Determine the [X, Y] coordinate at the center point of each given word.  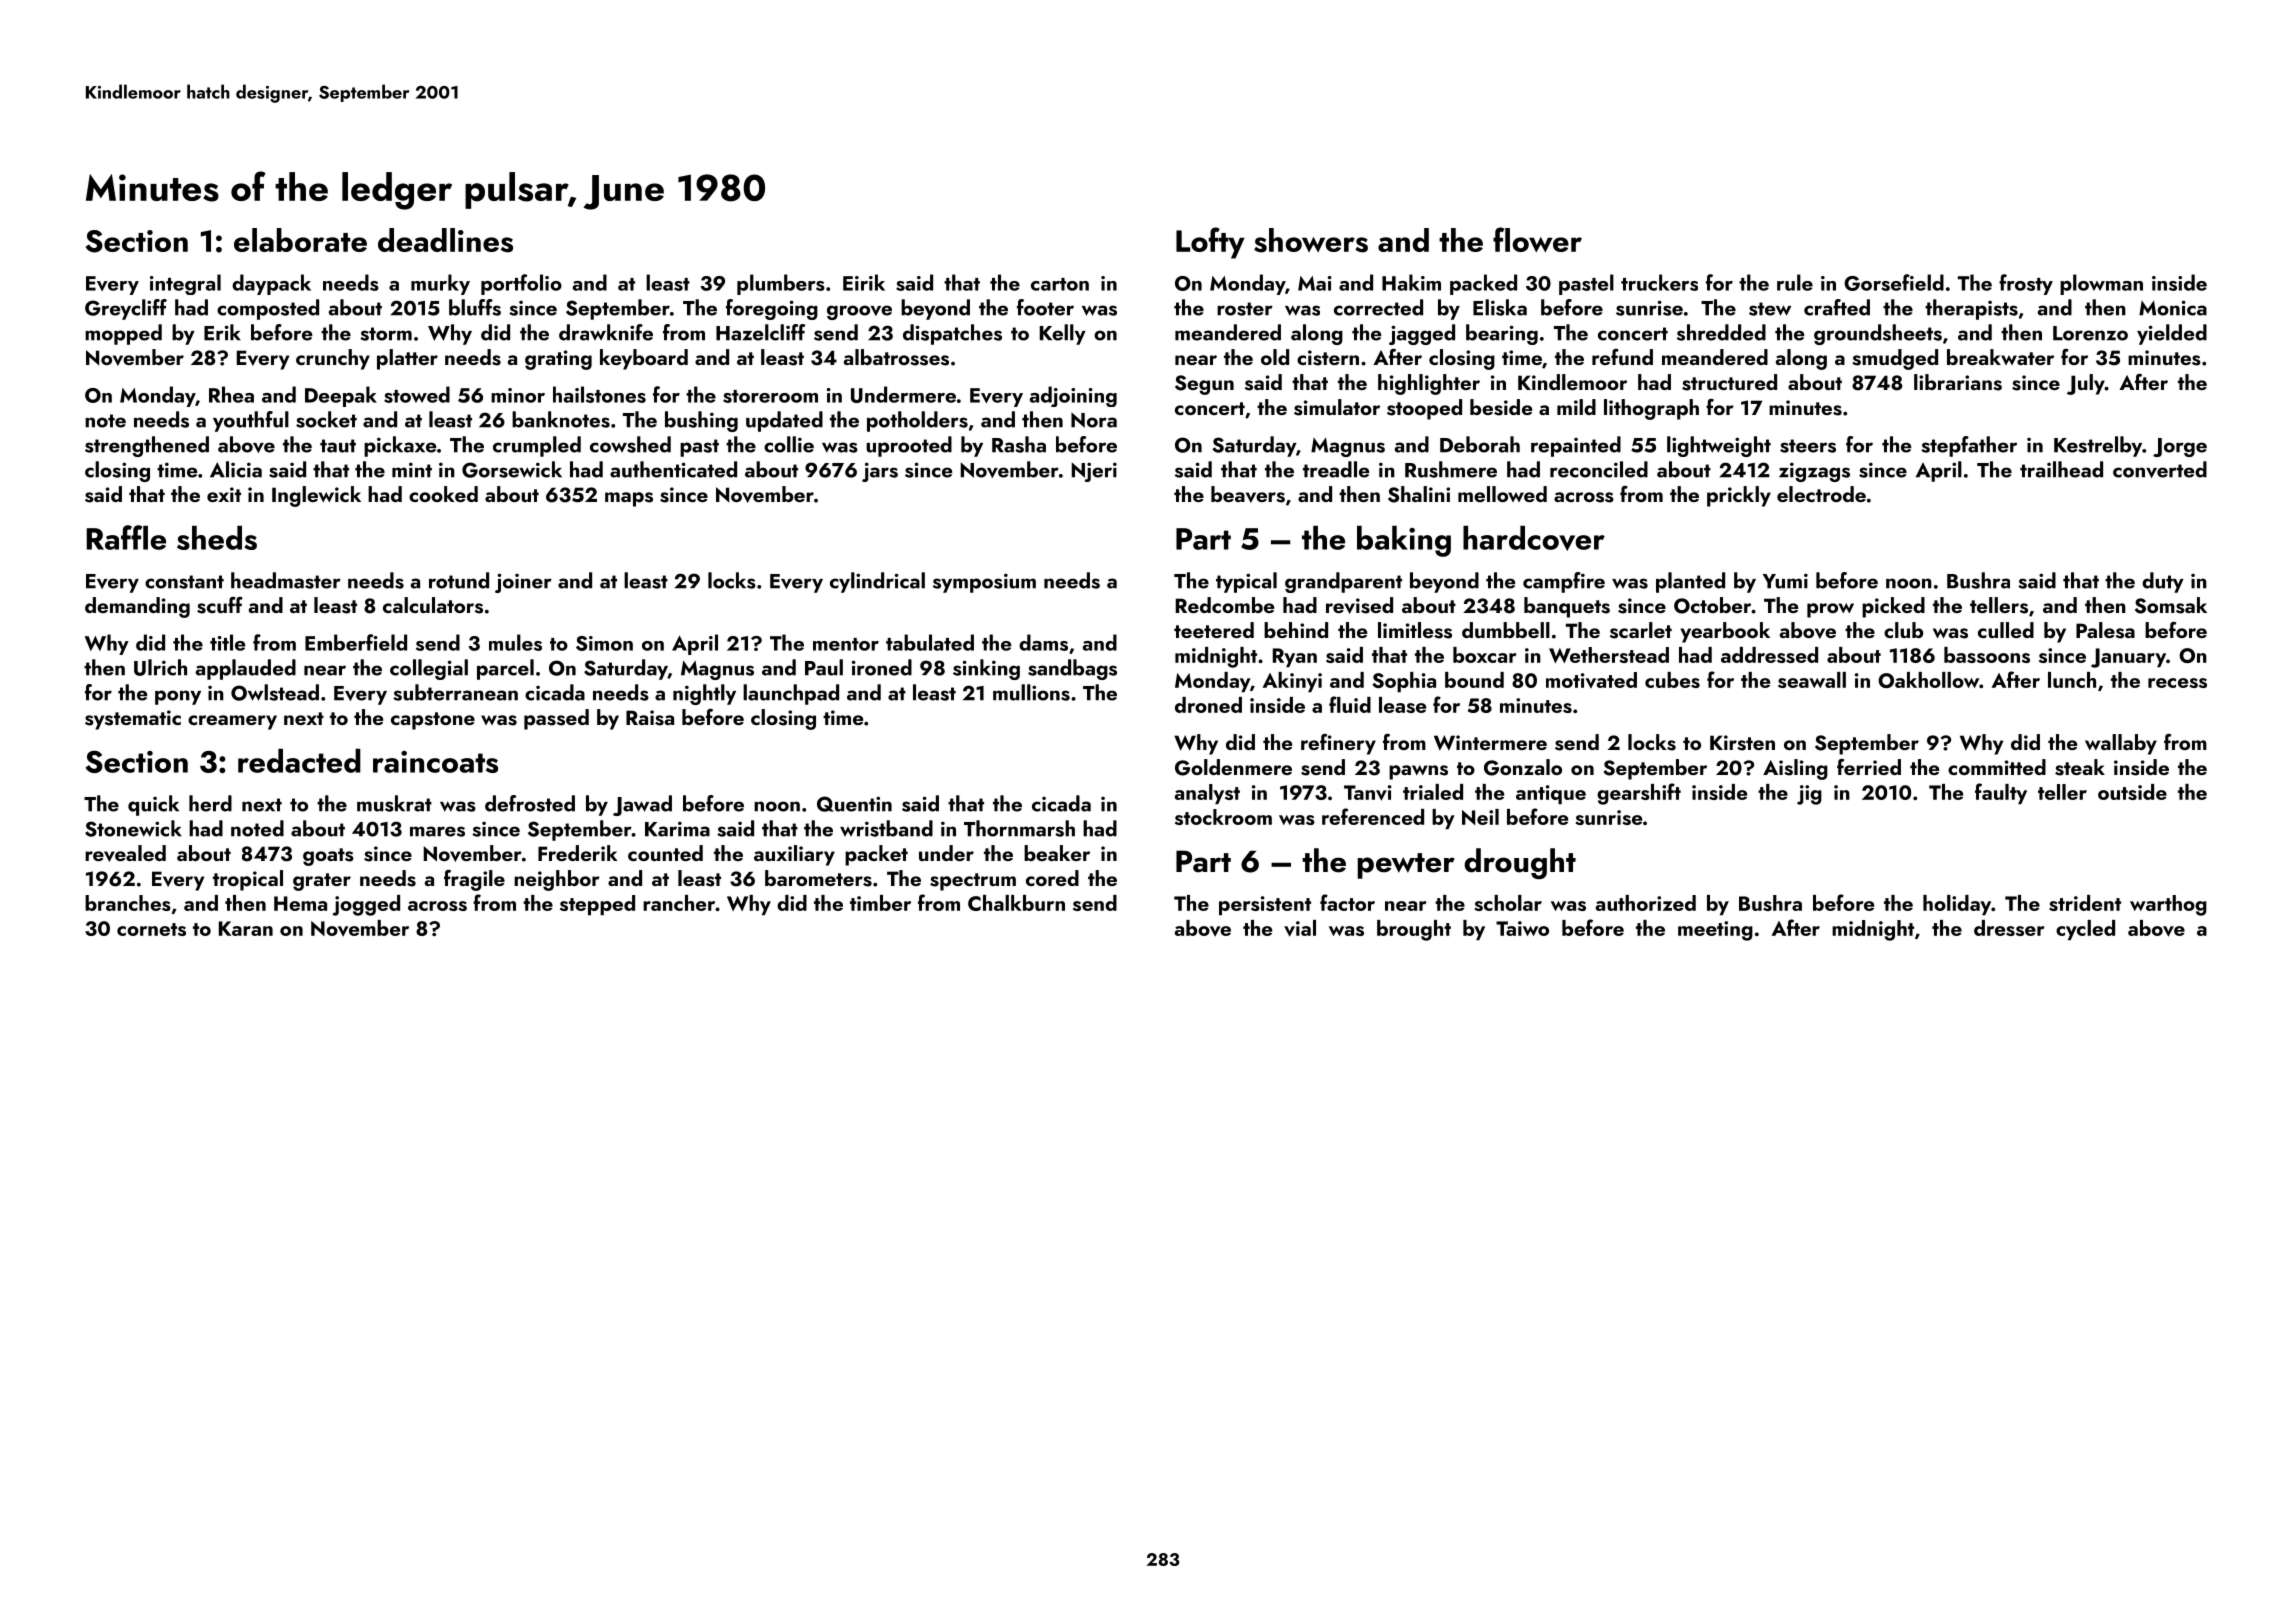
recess [2177, 683]
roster [1245, 309]
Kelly [1063, 334]
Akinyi [1292, 682]
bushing [701, 421]
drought [1520, 863]
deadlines [445, 240]
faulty [2001, 793]
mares [437, 831]
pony [178, 697]
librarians [1958, 382]
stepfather [1969, 446]
